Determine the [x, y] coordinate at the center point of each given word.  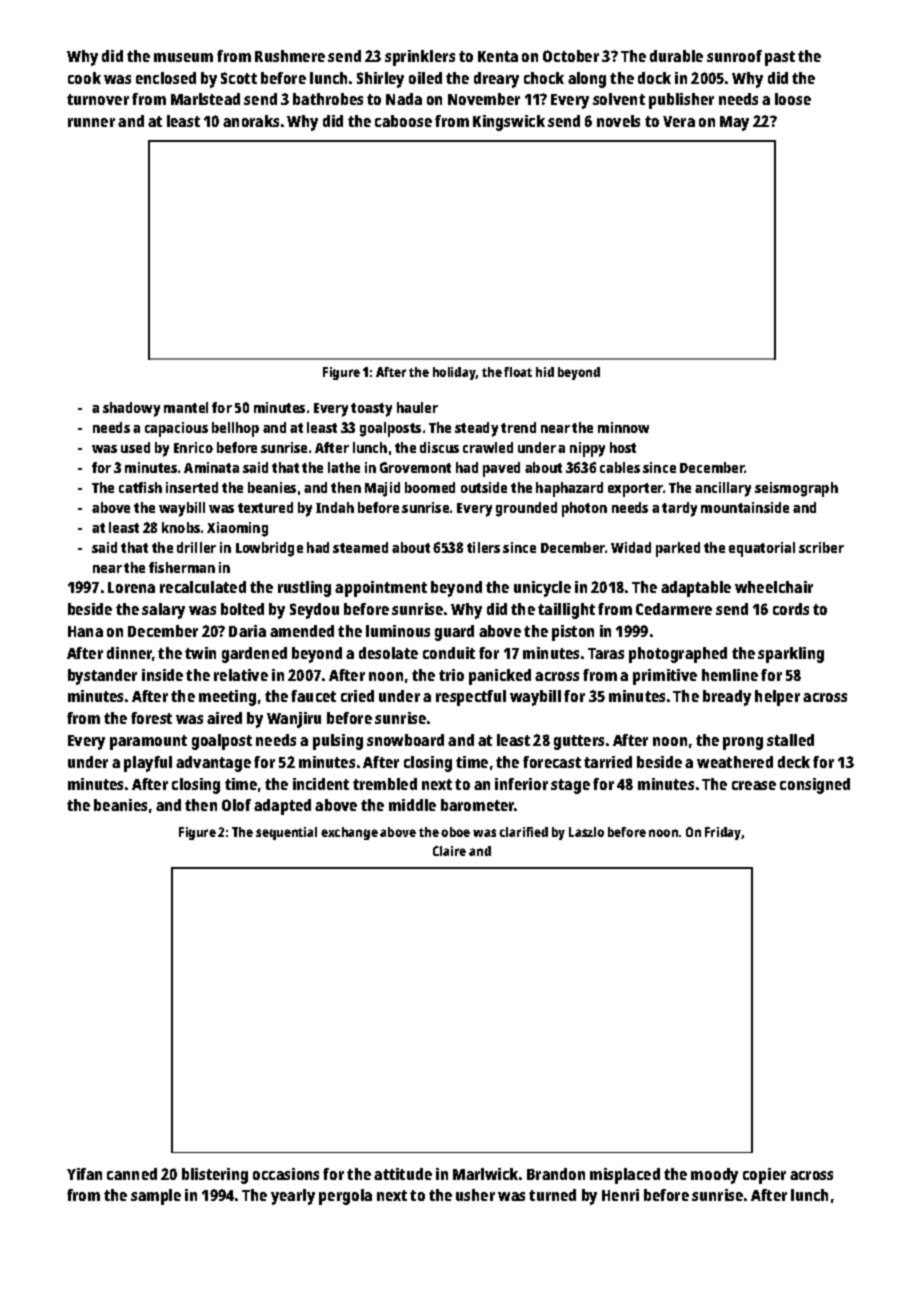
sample [156, 1197]
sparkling [791, 655]
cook [84, 78]
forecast [552, 762]
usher [475, 1195]
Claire [449, 851]
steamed [360, 547]
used [135, 447]
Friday [723, 833]
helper [777, 698]
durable [676, 56]
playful [148, 764]
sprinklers [420, 58]
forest [151, 718]
